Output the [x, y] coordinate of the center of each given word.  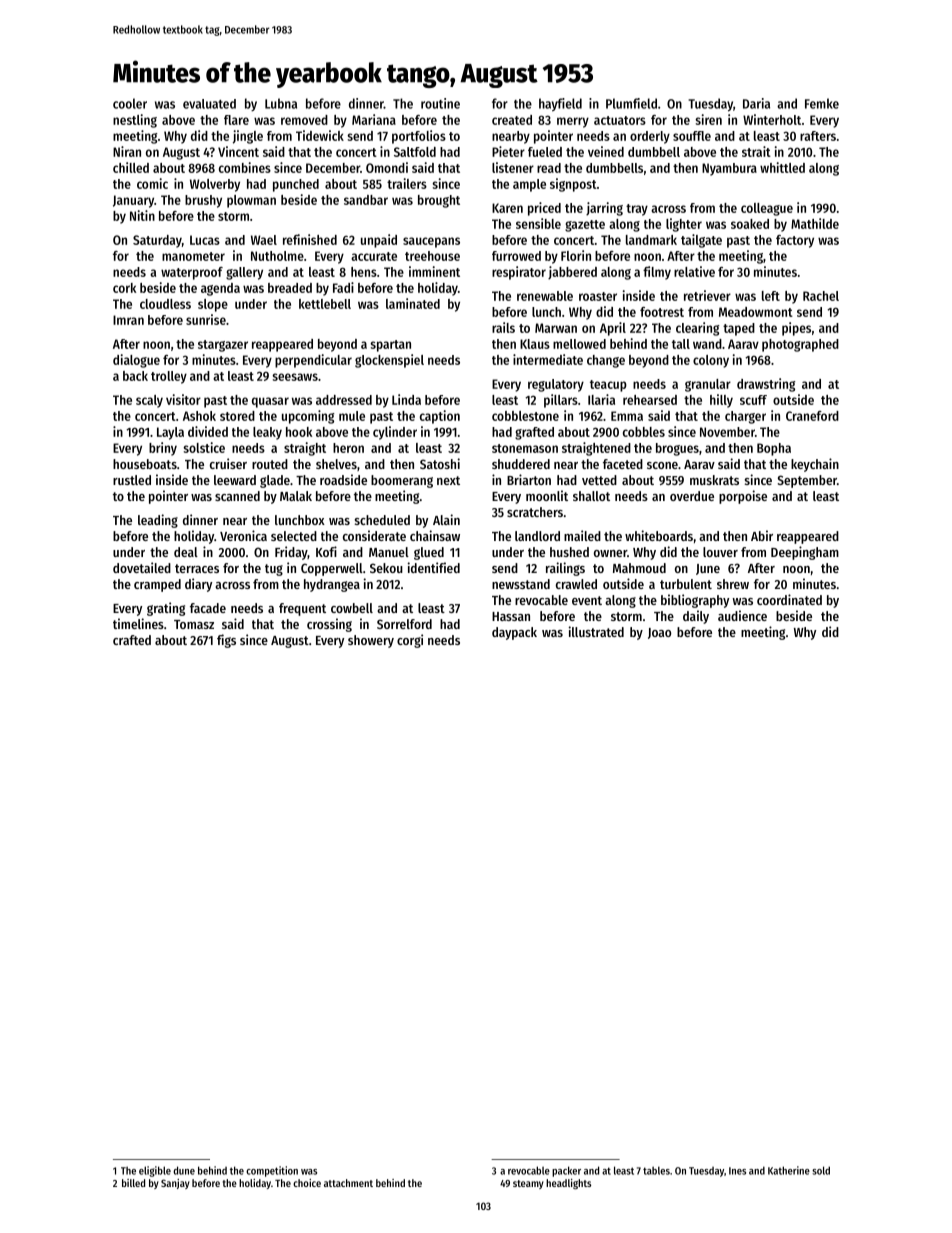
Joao [659, 633]
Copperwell [332, 569]
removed [304, 120]
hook [299, 432]
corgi [410, 641]
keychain [815, 465]
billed [133, 1183]
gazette [585, 226]
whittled [782, 167]
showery [371, 641]
